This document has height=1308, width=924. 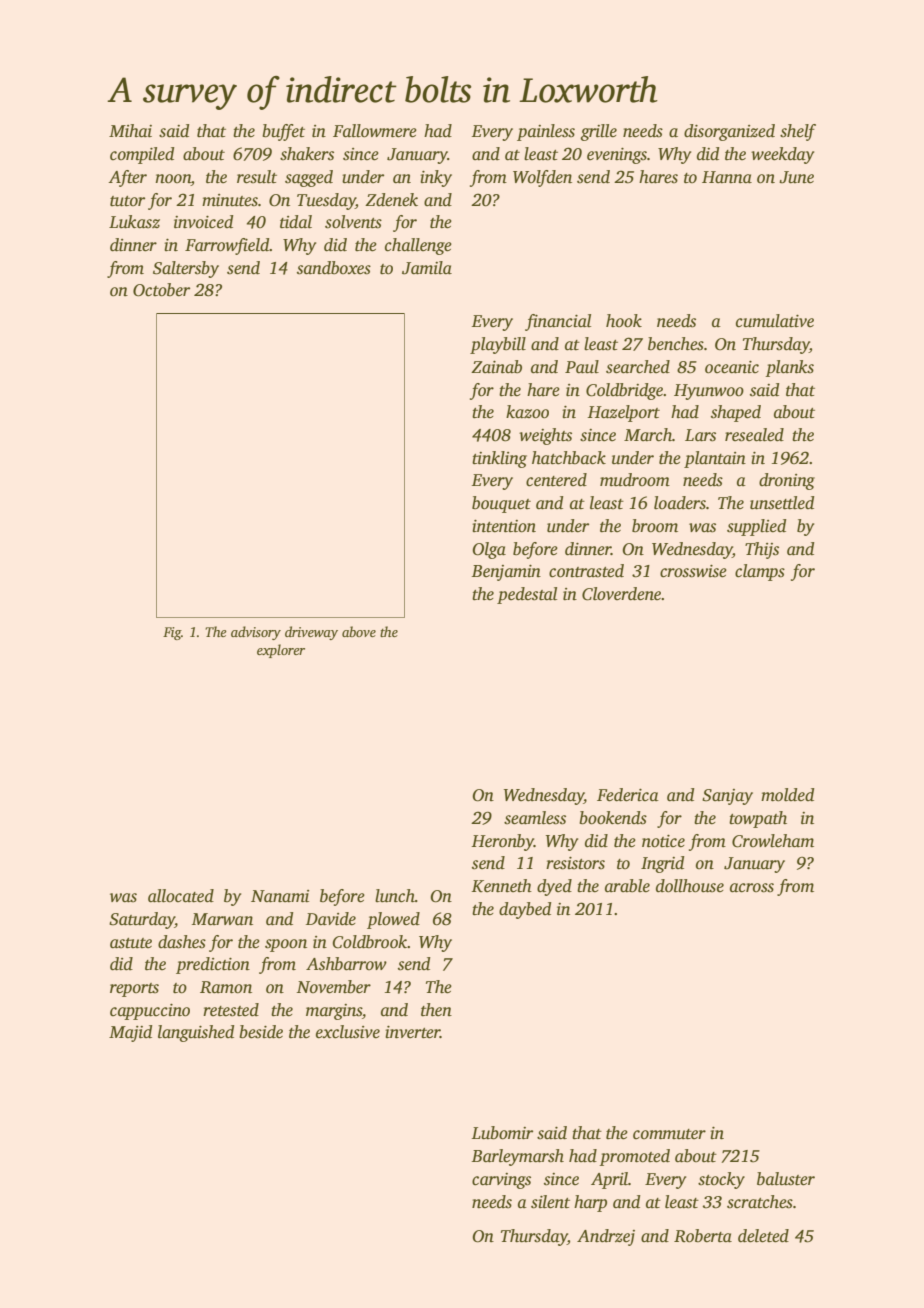 I want to click on Zainab, so click(x=496, y=367).
